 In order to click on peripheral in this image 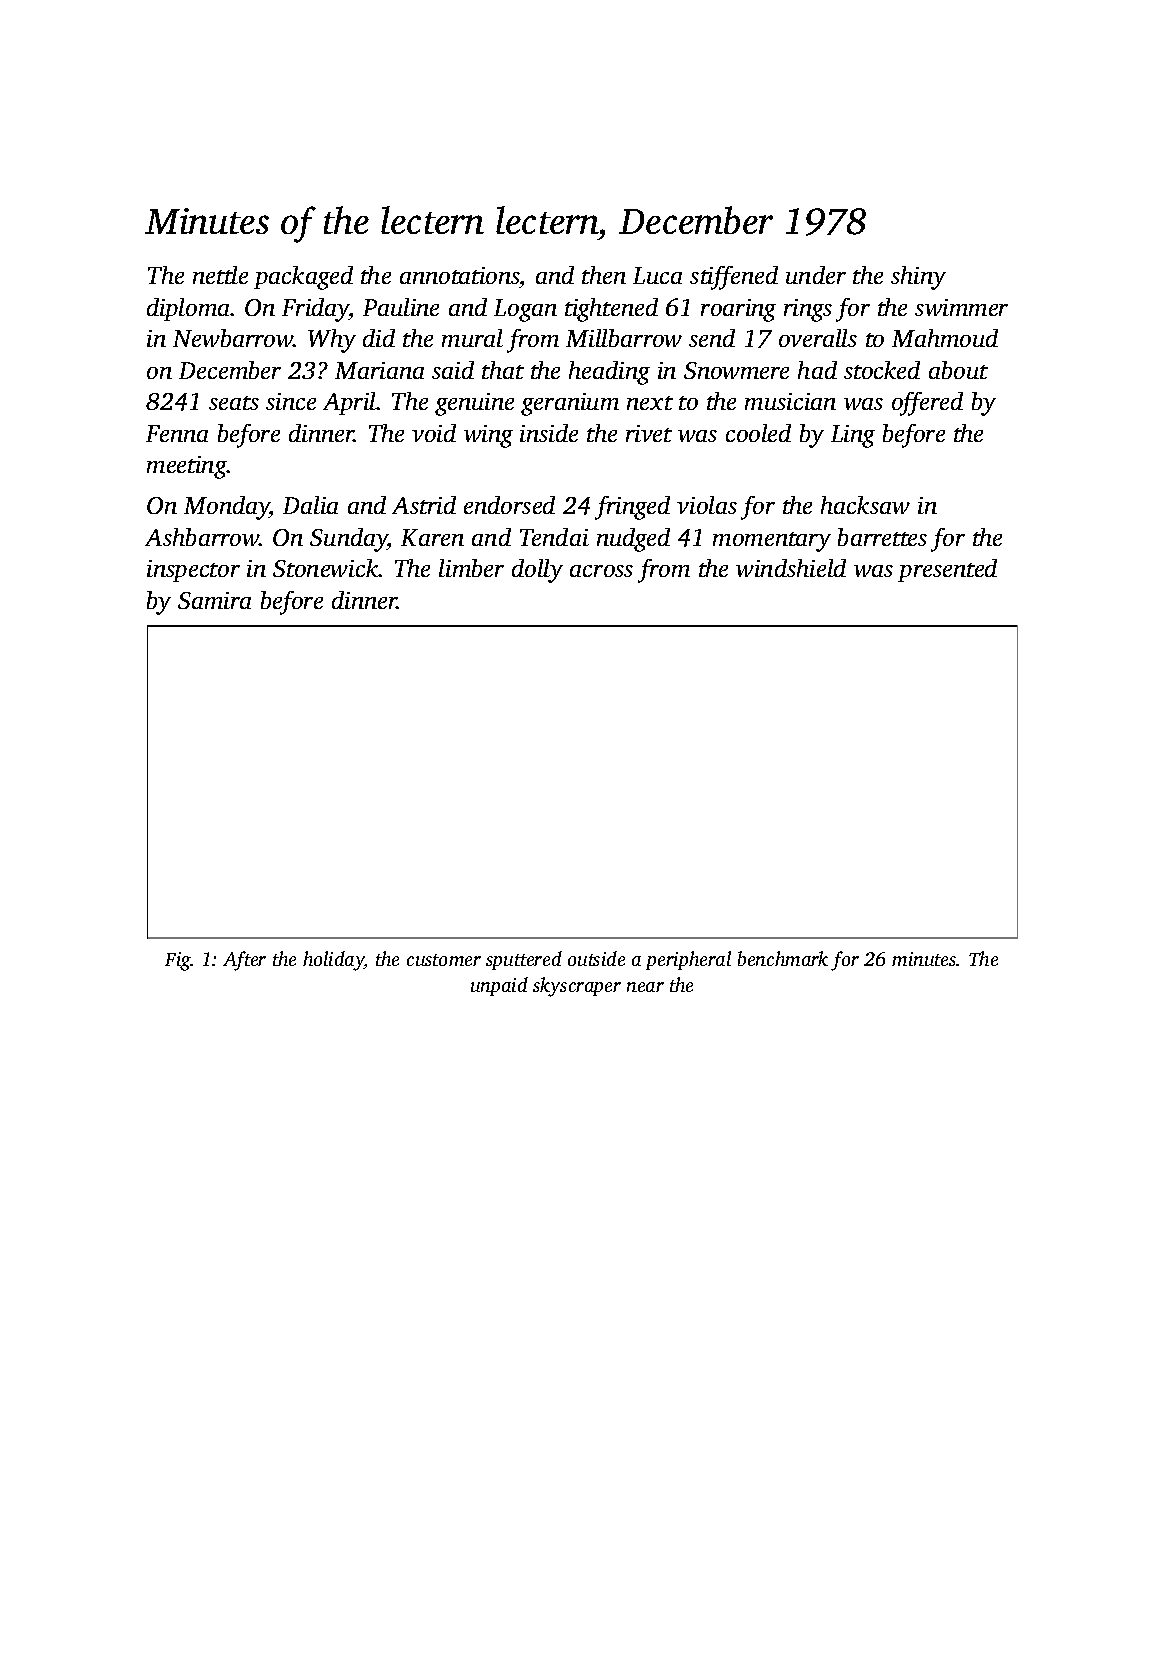, I will do `click(688, 960)`.
